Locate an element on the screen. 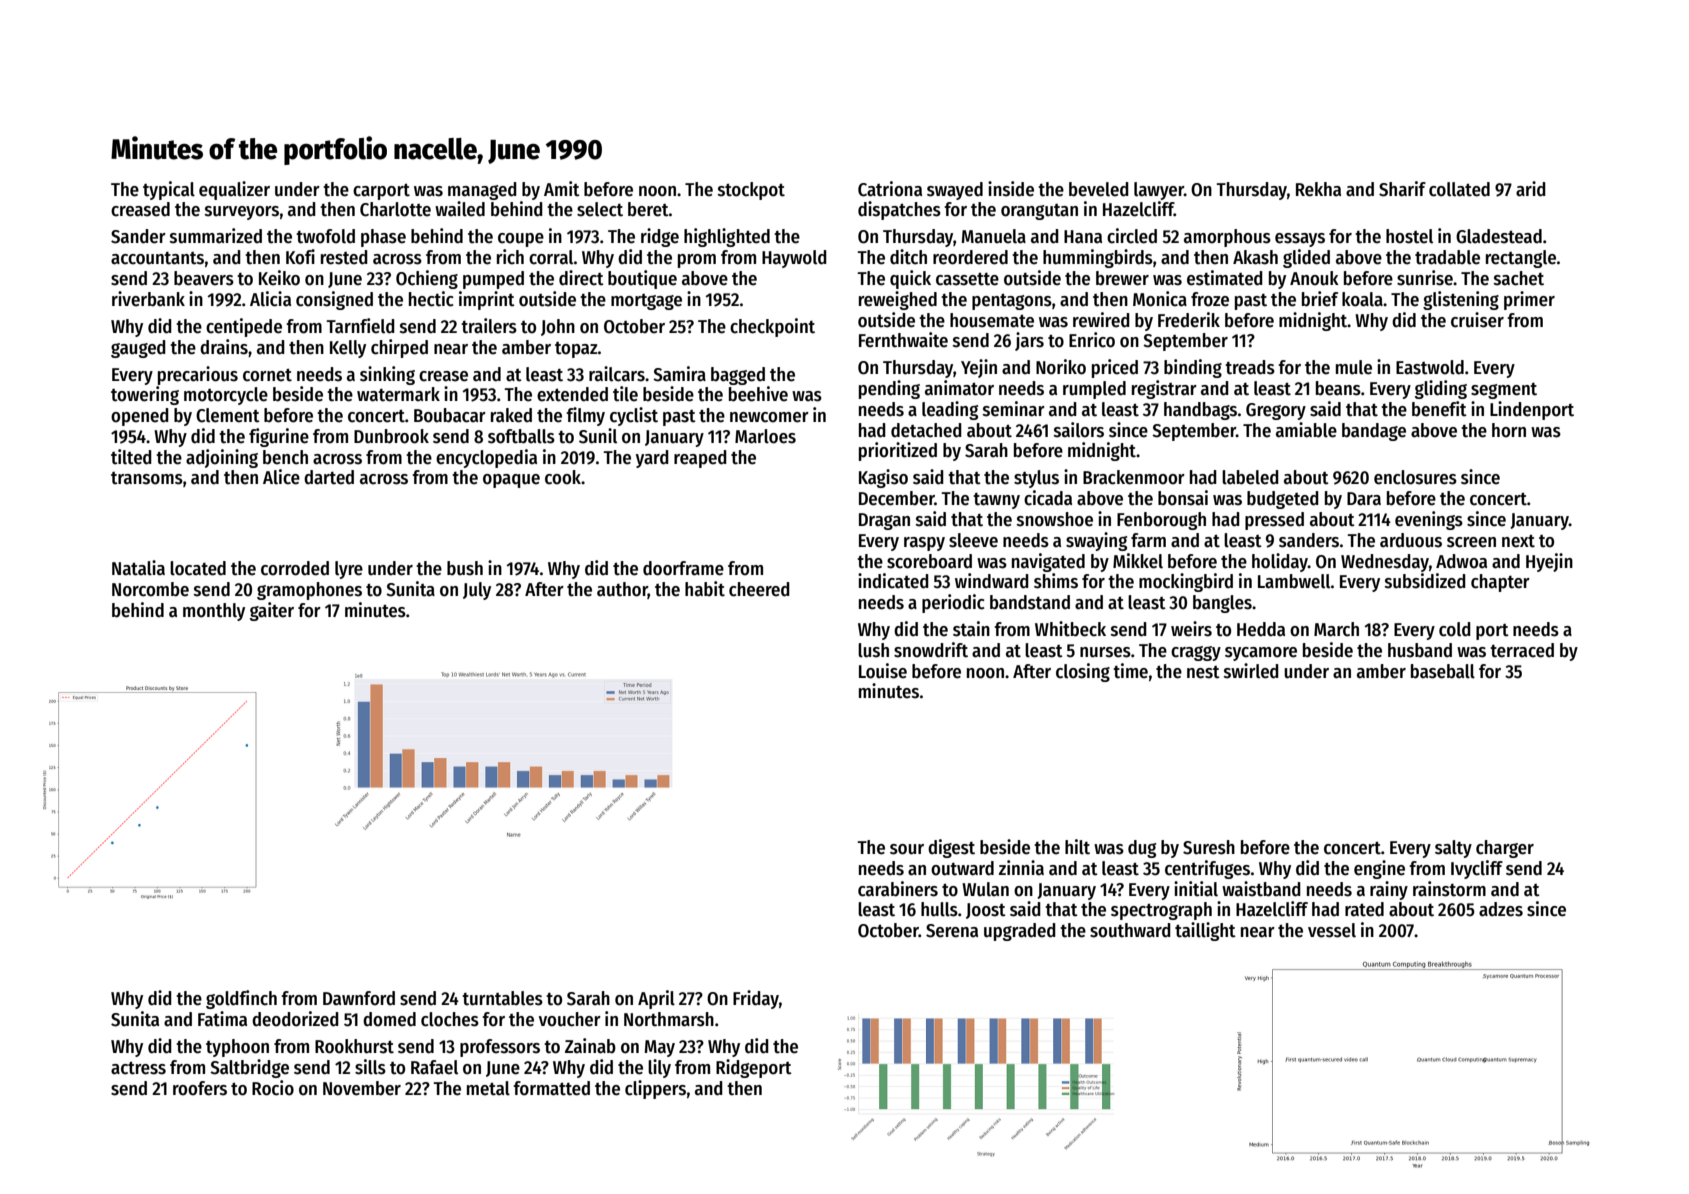  tawny is located at coordinates (996, 501).
